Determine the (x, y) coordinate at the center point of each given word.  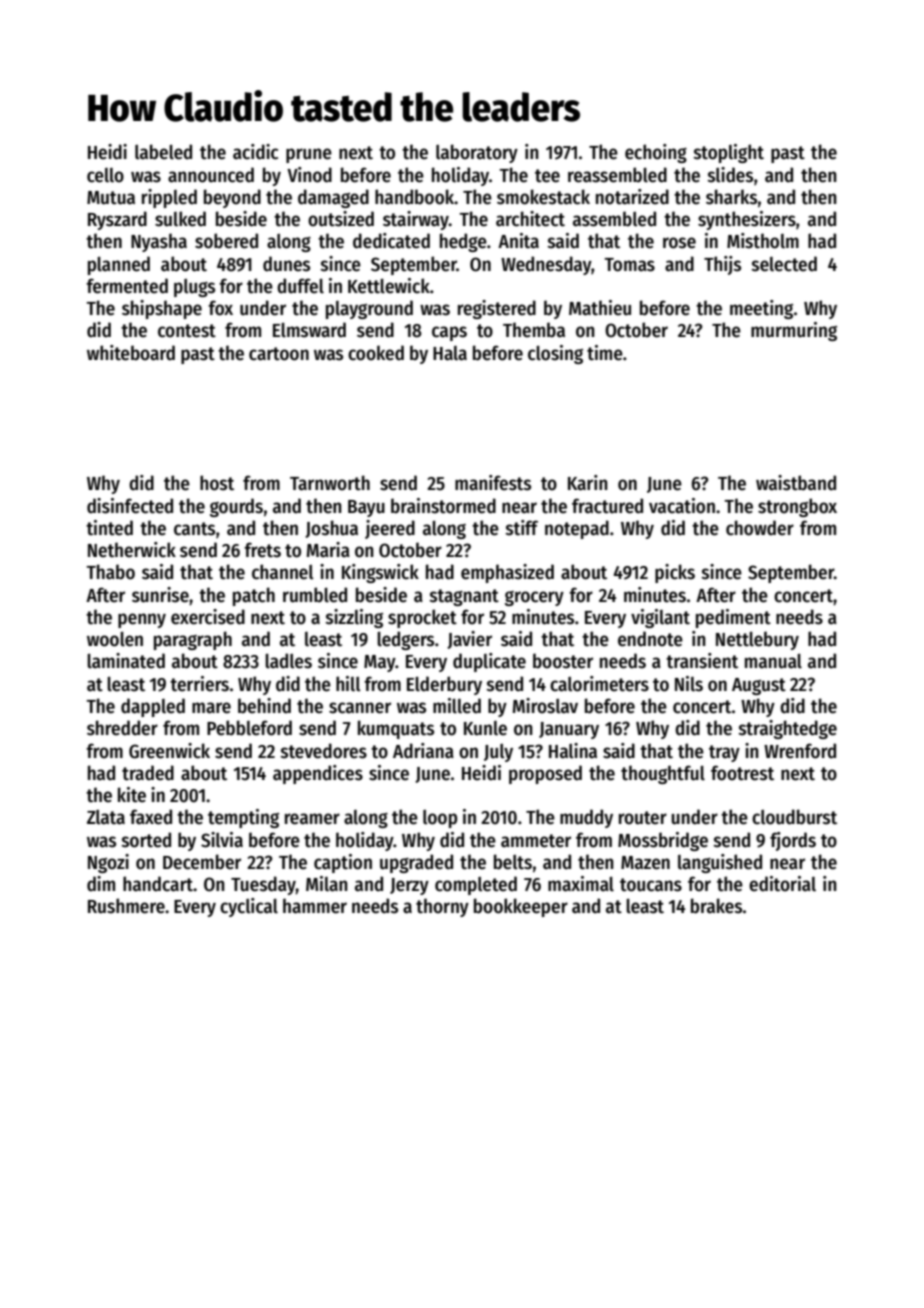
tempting (243, 818)
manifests (493, 483)
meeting (761, 309)
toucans (651, 885)
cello (105, 175)
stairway (416, 220)
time (605, 353)
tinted (109, 528)
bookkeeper (521, 907)
